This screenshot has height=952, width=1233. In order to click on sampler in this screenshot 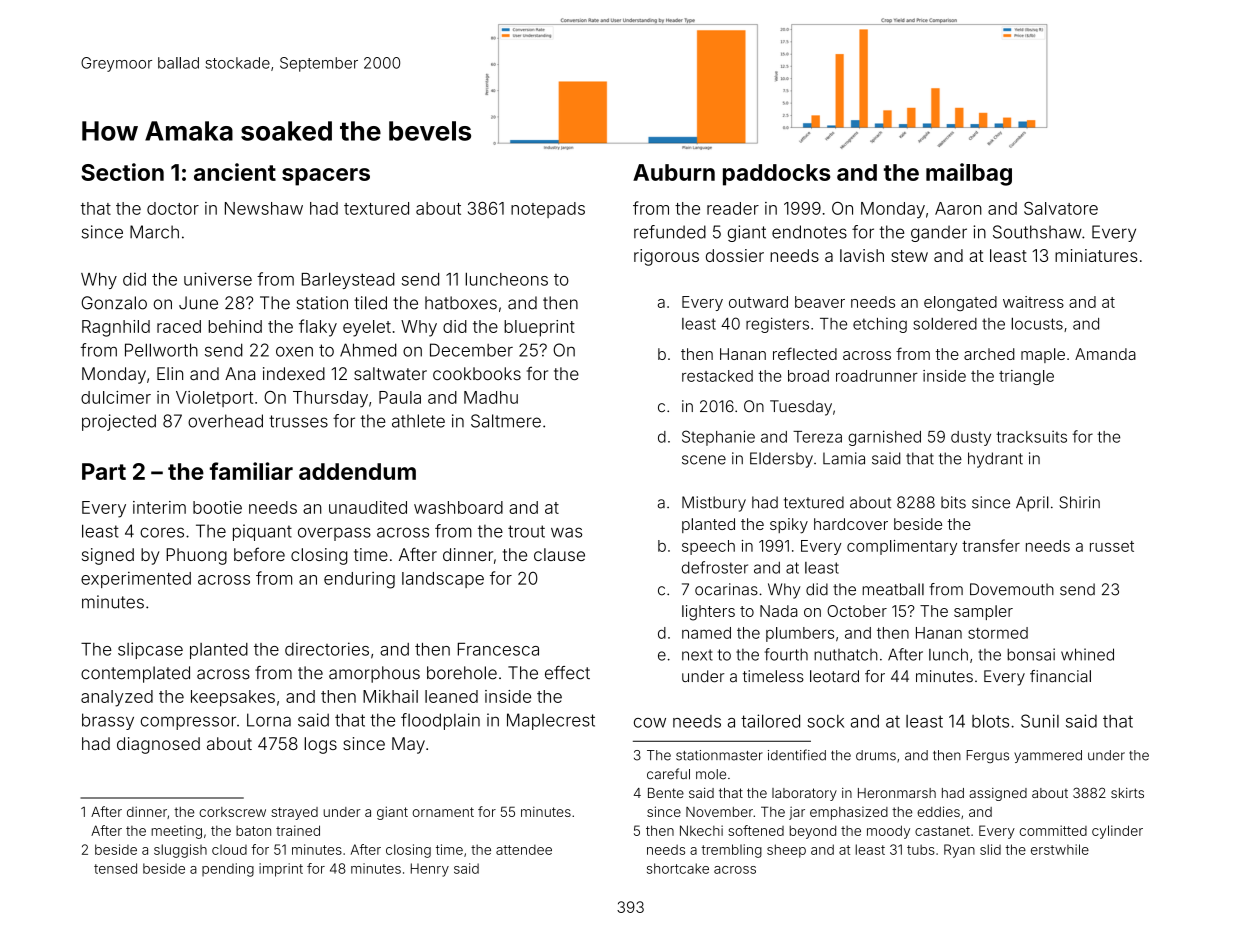, I will do `click(983, 612)`.
